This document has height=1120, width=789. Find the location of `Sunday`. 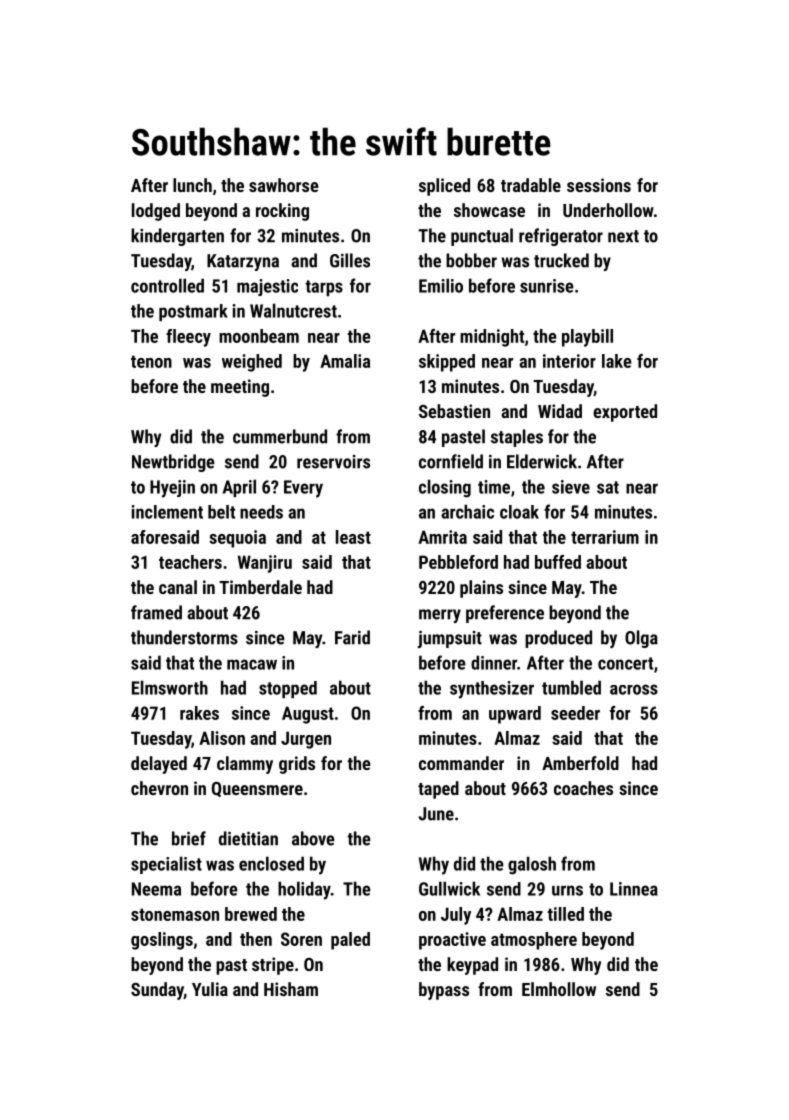

Sunday is located at coordinates (157, 991).
